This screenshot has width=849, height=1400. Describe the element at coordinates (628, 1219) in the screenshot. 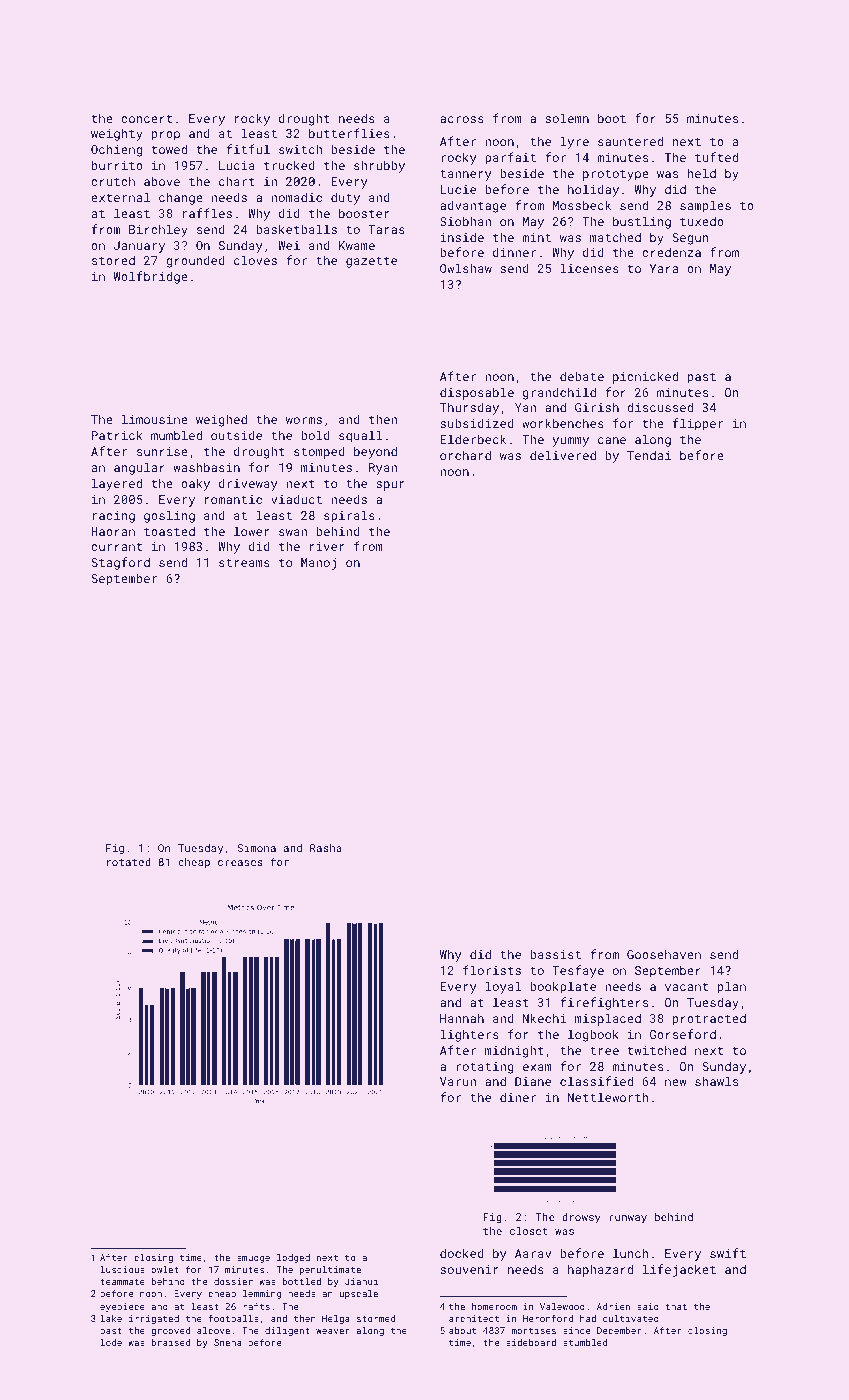

I see `runway` at that location.
